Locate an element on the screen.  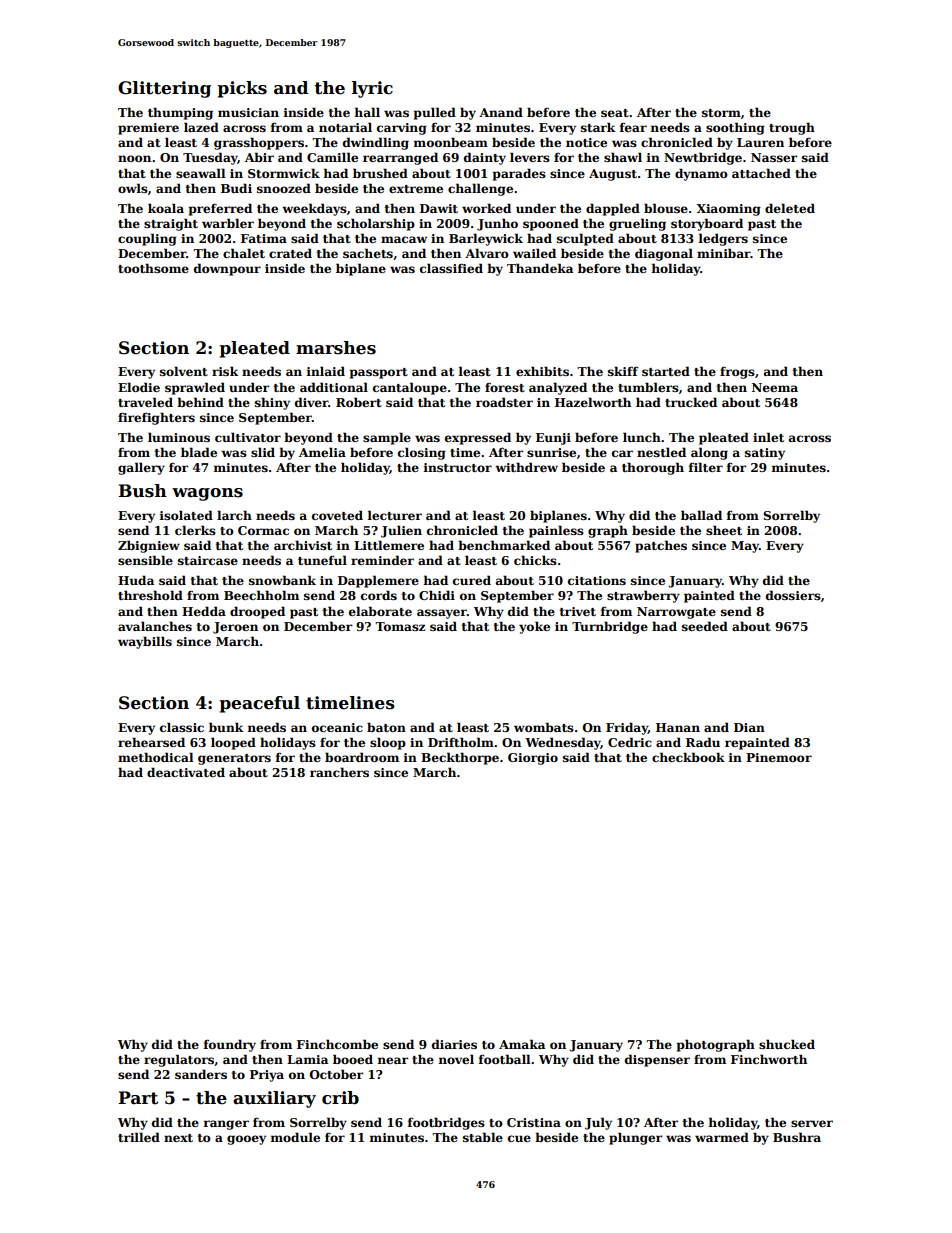
module is located at coordinates (295, 1137).
